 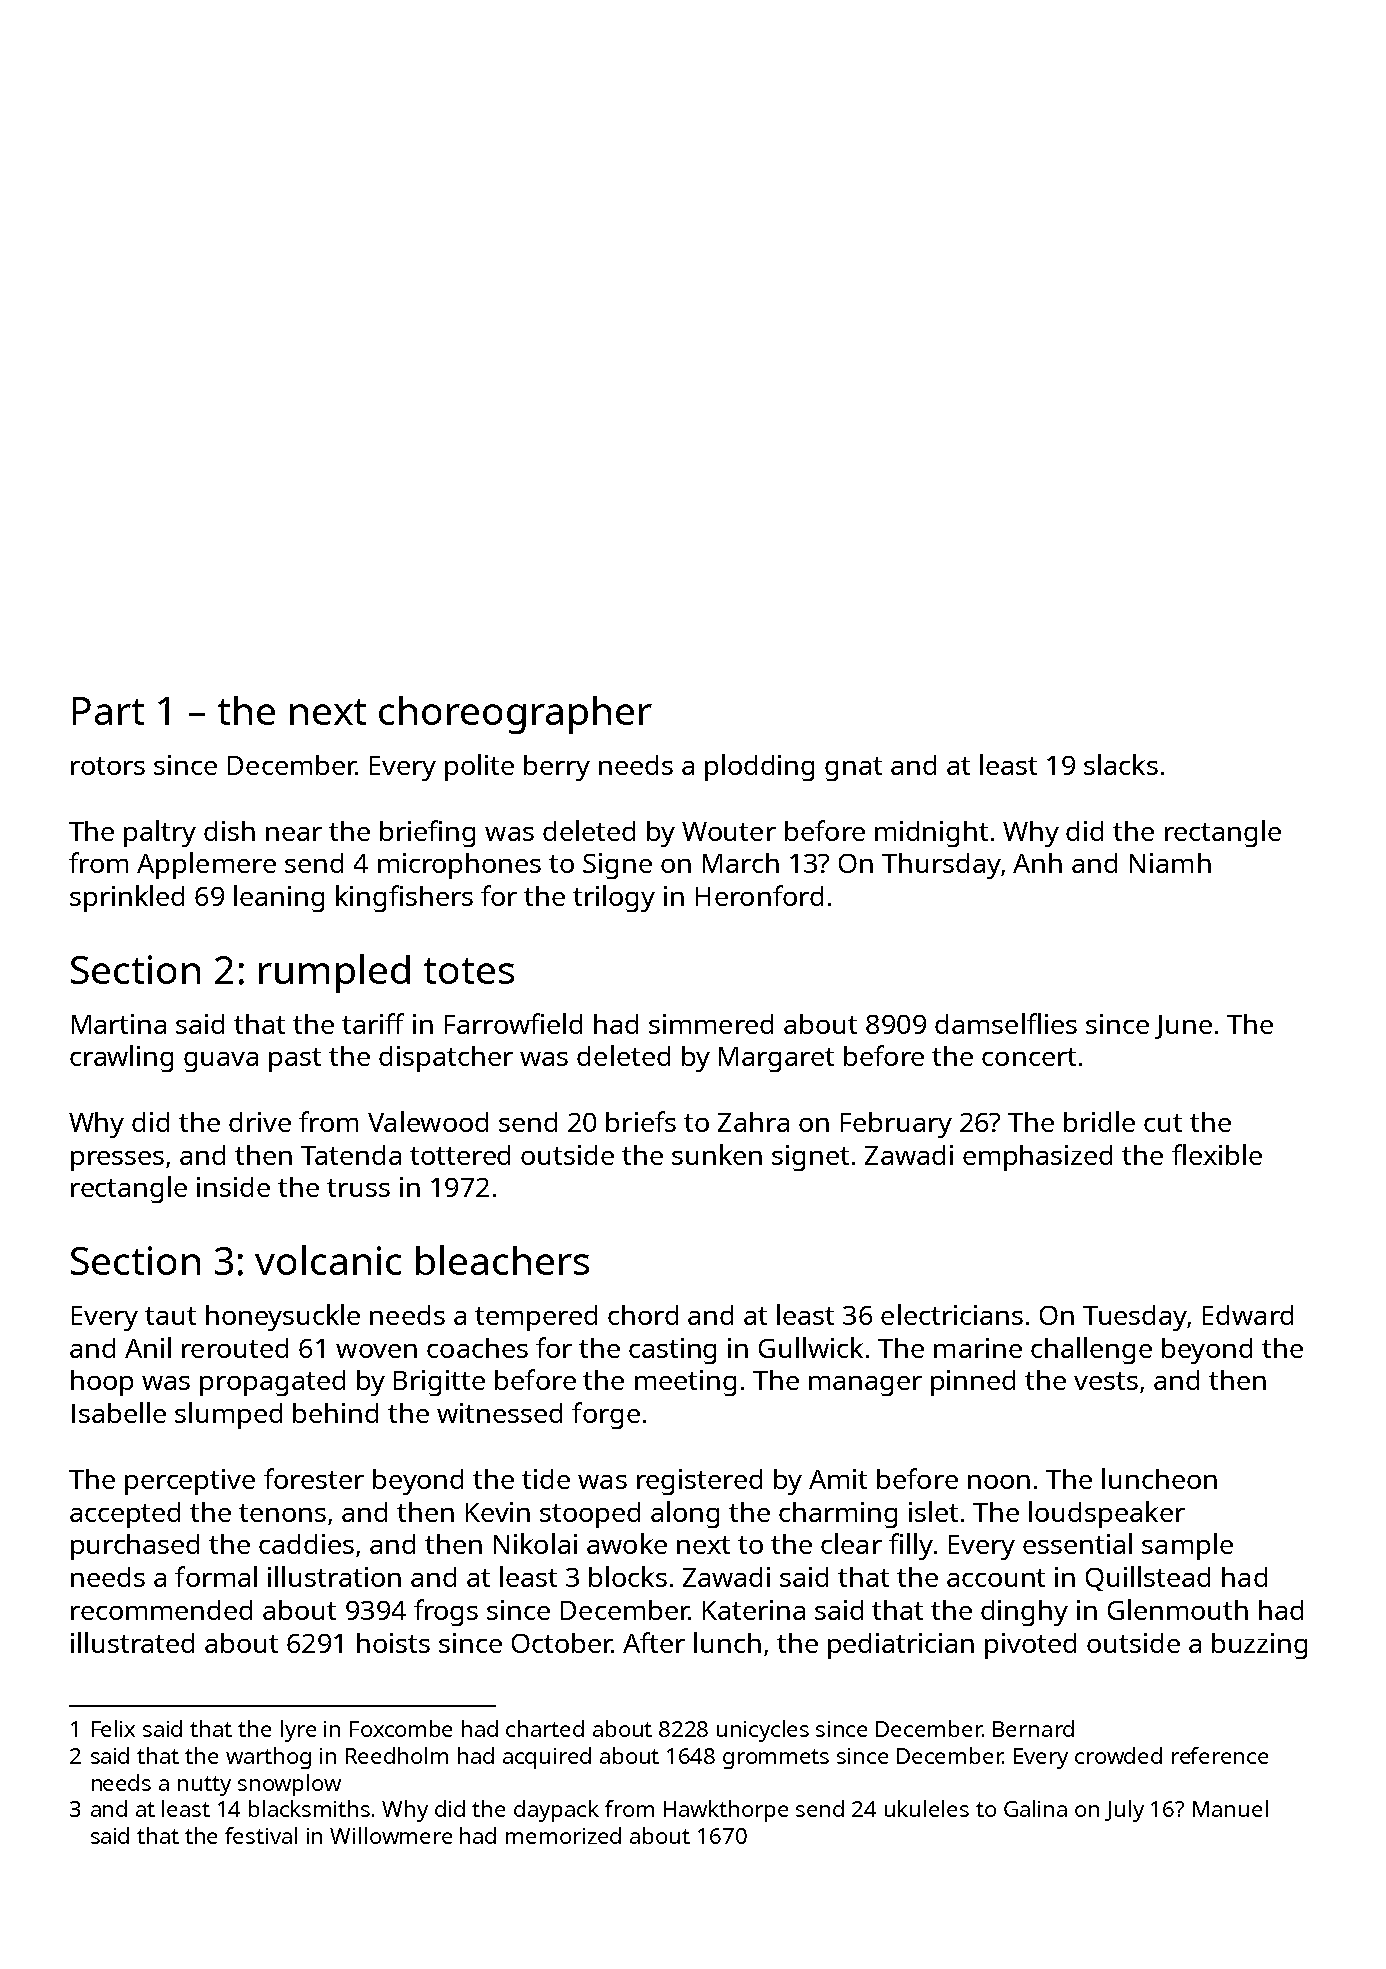 What do you see at coordinates (125, 1515) in the image?
I see `accepted` at bounding box center [125, 1515].
